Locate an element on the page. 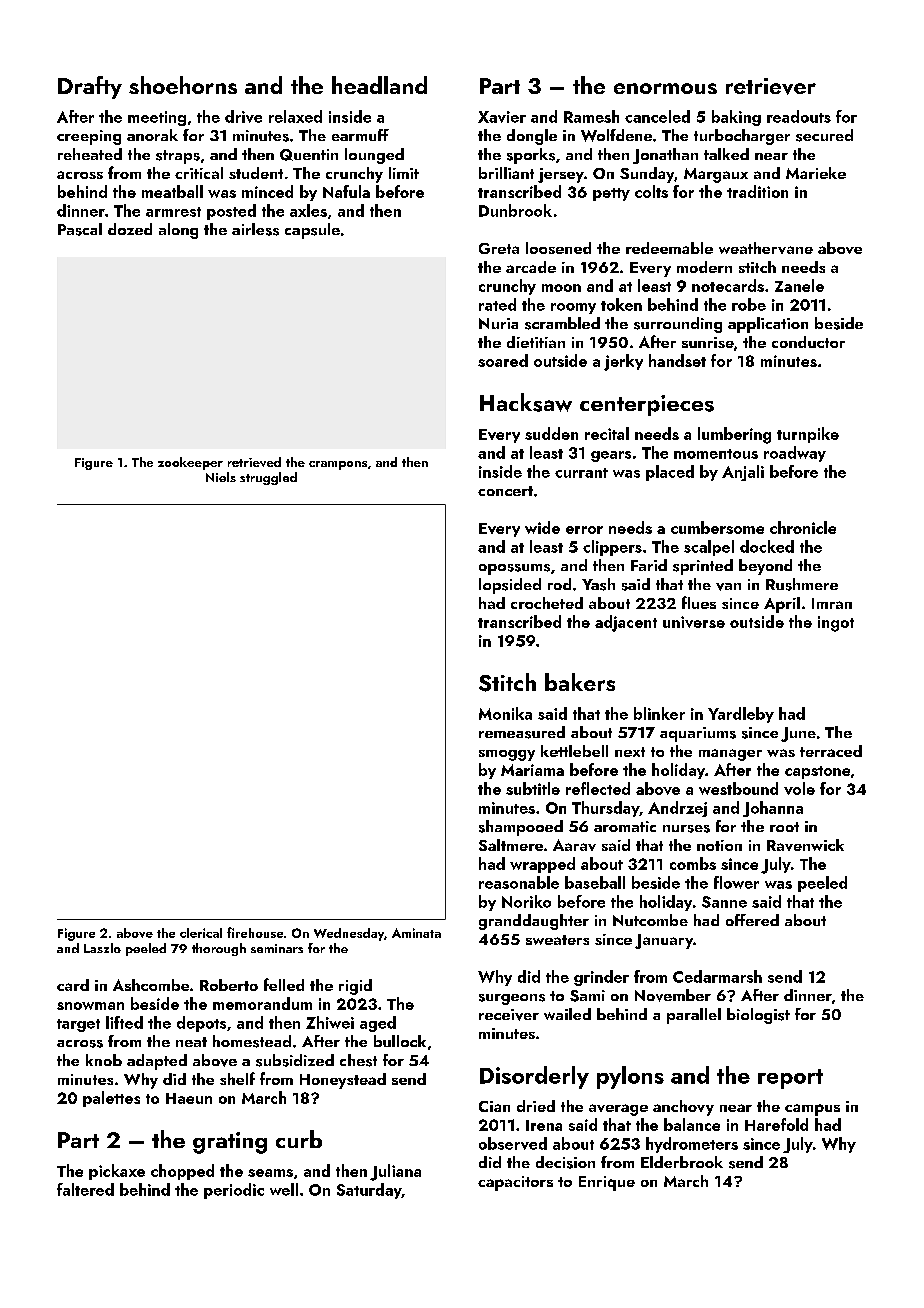 This page has width=924, height=1308. clerical is located at coordinates (201, 933).
